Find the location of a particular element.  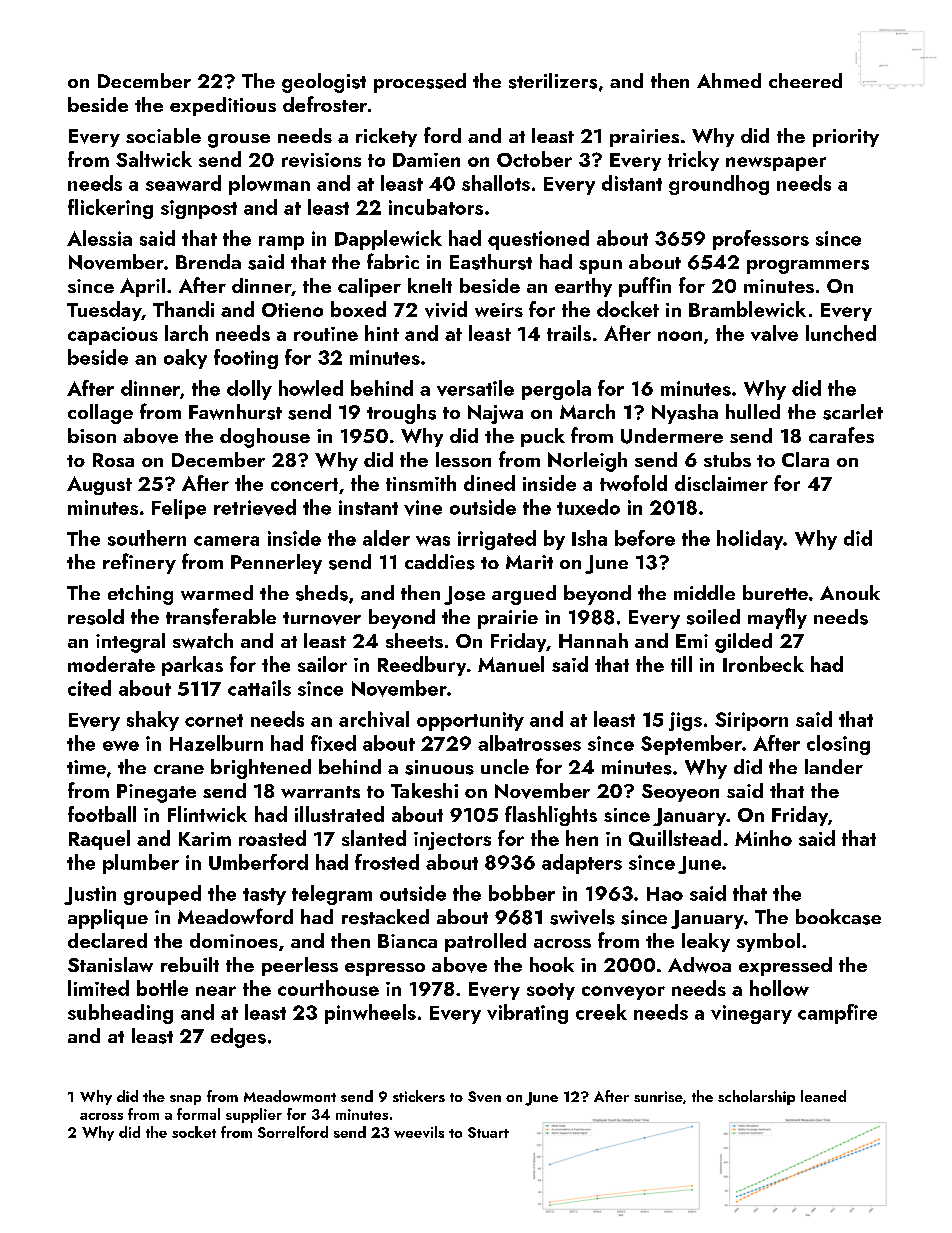

rebuilt is located at coordinates (190, 964).
